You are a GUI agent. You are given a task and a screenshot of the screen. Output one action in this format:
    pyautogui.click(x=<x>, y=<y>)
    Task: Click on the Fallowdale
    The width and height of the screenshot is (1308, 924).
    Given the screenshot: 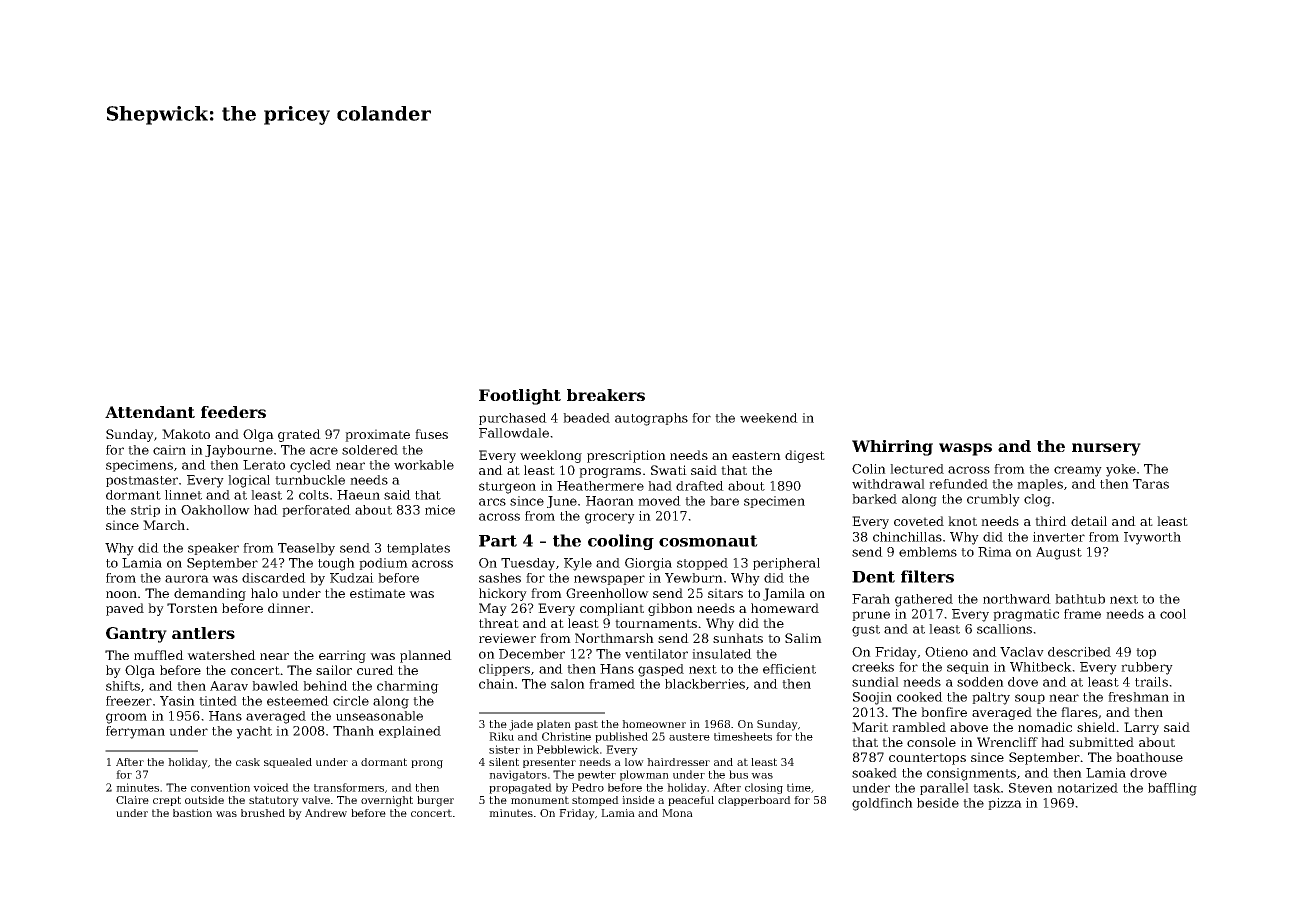 What is the action you would take?
    pyautogui.click(x=514, y=433)
